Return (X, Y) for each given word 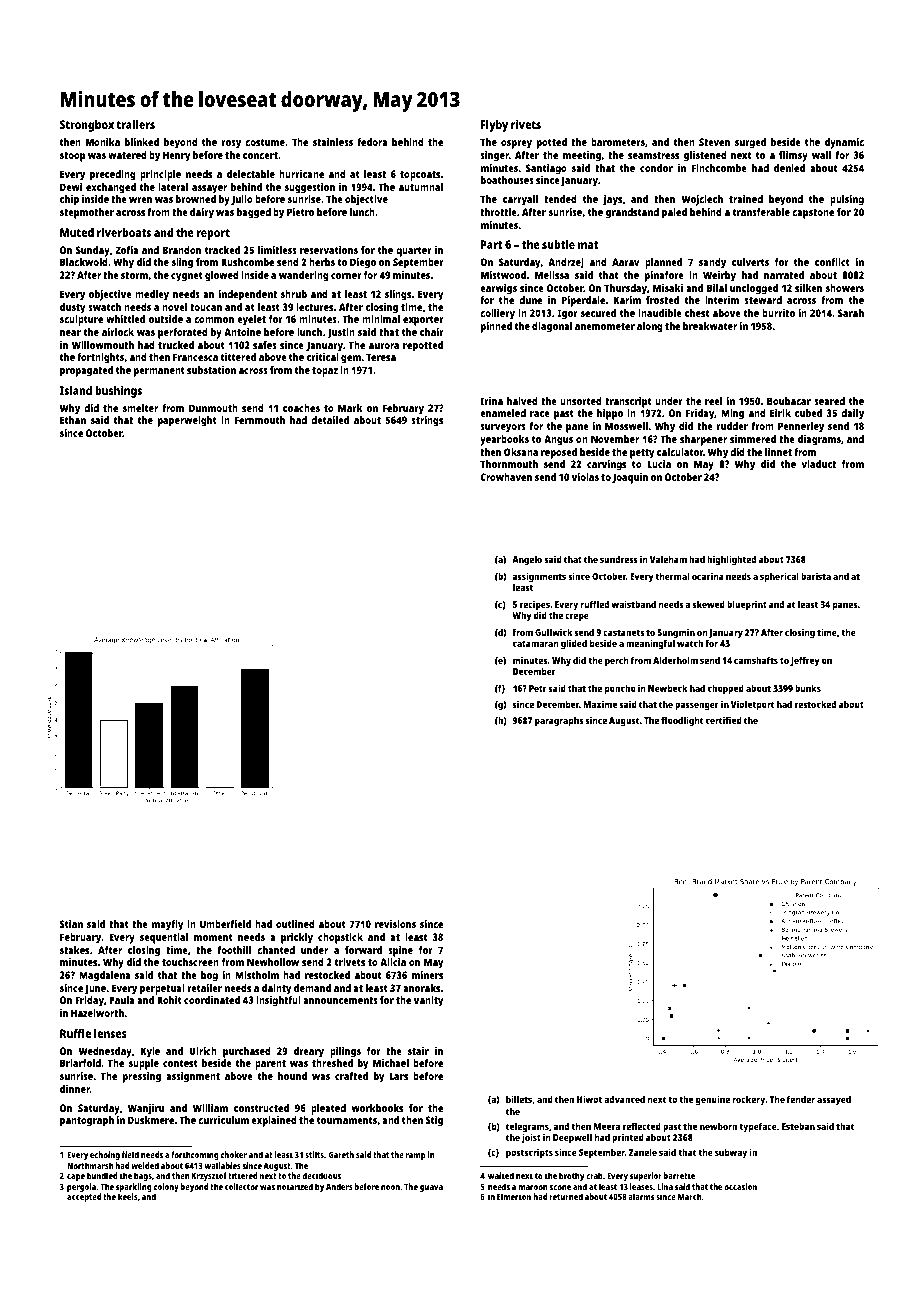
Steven (714, 142)
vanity (429, 1001)
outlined (295, 924)
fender (801, 1099)
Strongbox (87, 126)
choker (234, 1154)
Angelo (527, 560)
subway (731, 1153)
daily (852, 414)
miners (427, 975)
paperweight (187, 421)
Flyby (494, 126)
